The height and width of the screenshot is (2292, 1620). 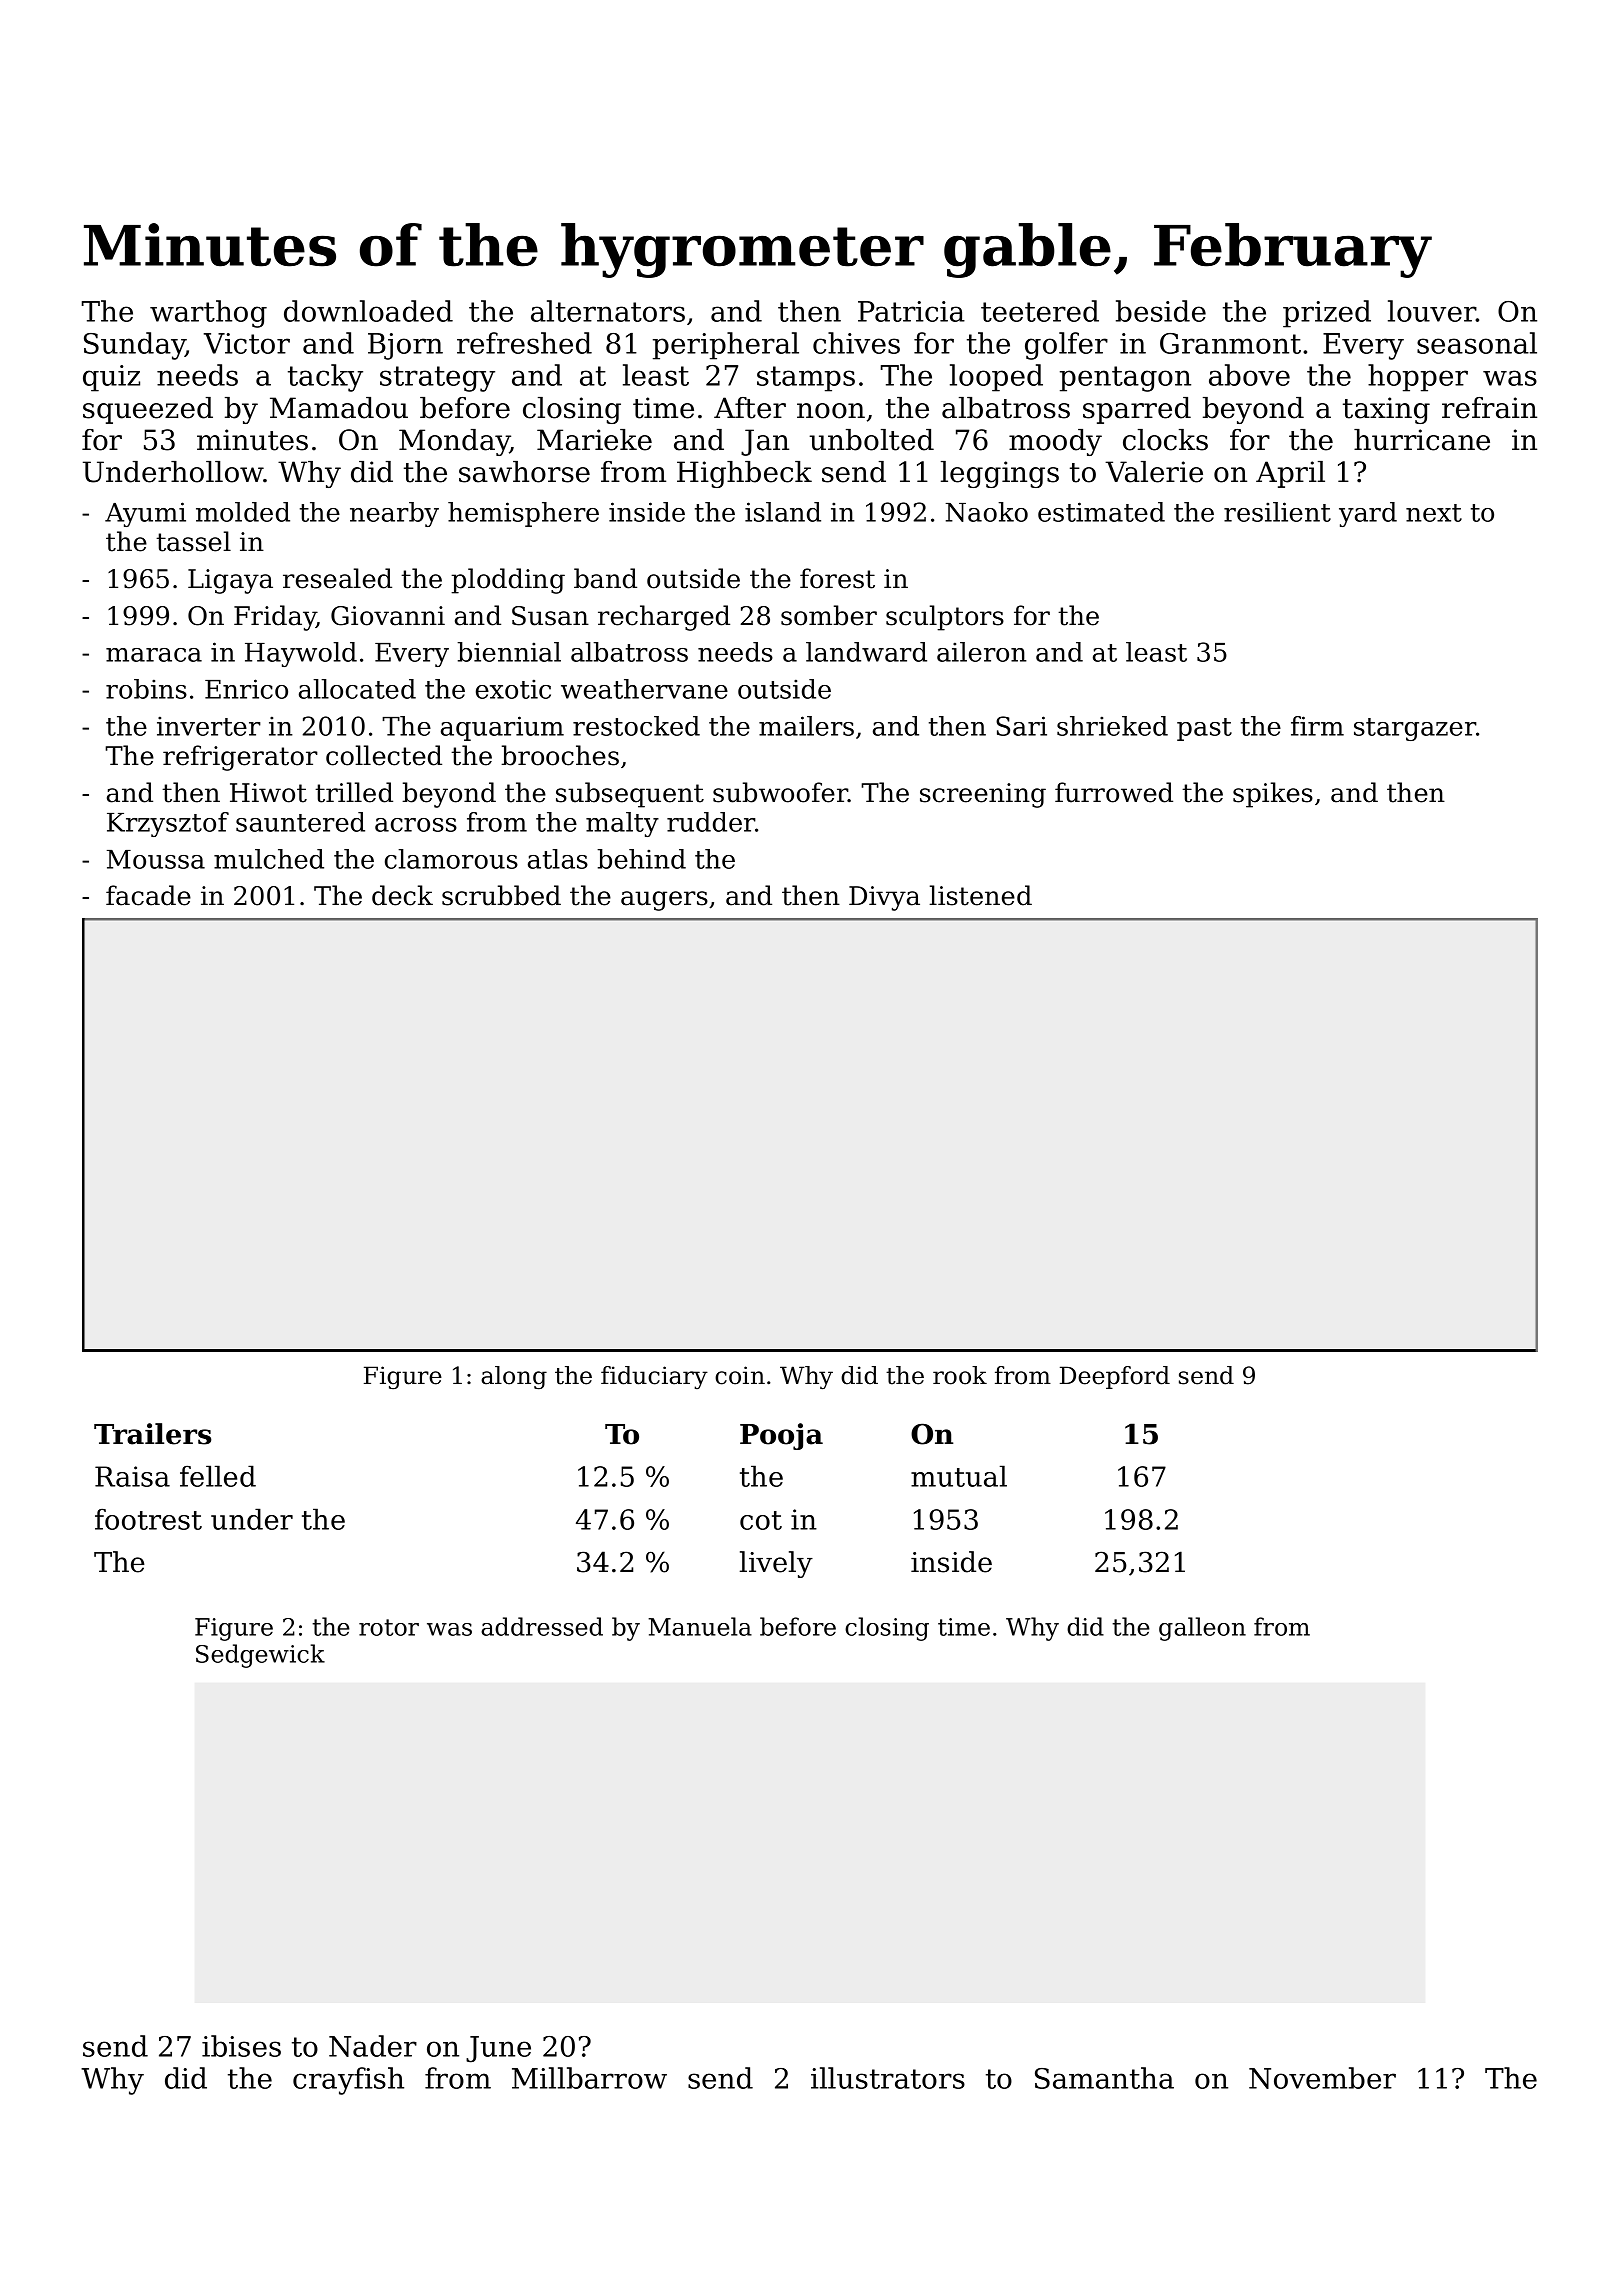 I want to click on rook, so click(x=960, y=1375).
